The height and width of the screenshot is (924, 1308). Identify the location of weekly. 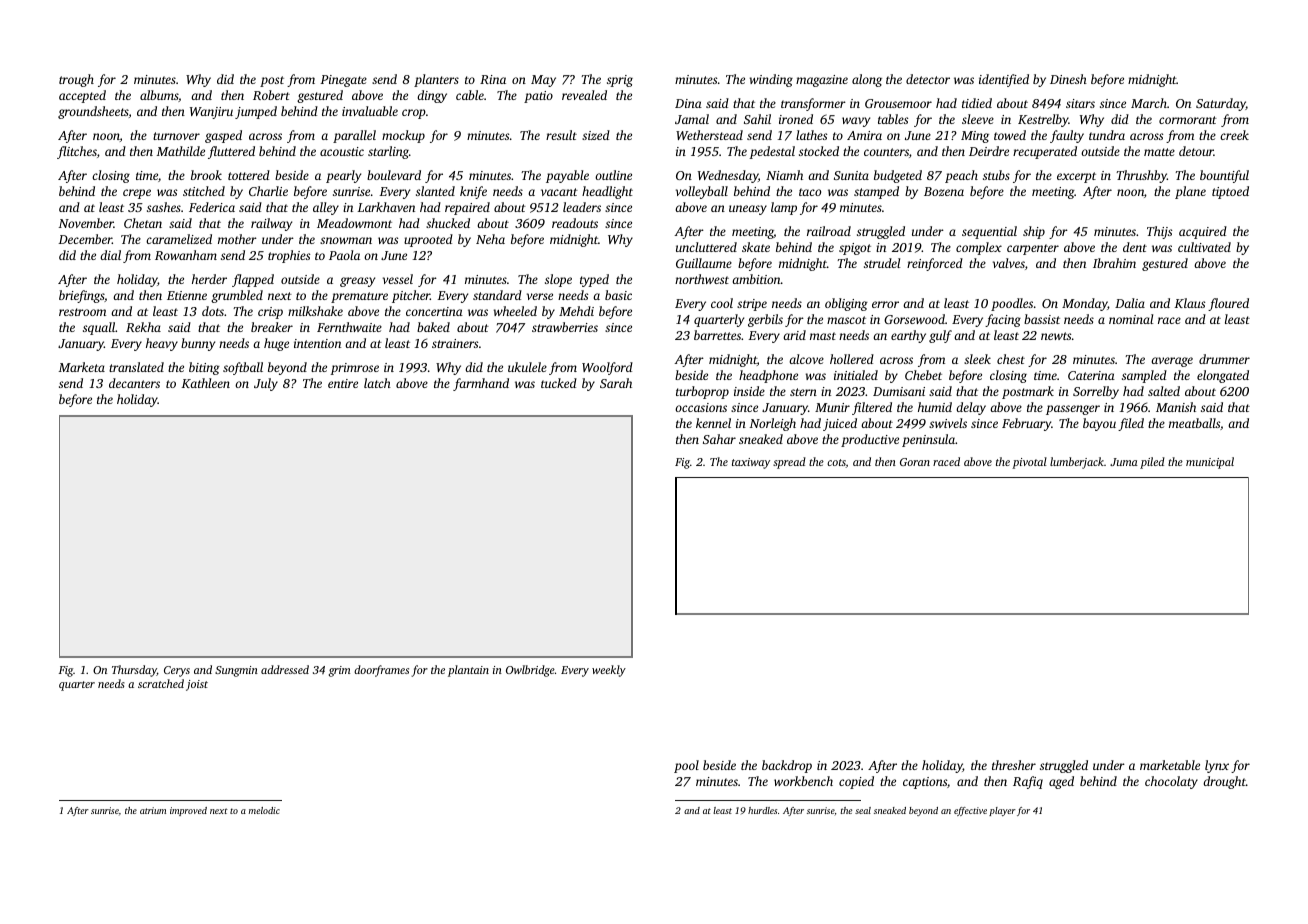
(609, 671).
